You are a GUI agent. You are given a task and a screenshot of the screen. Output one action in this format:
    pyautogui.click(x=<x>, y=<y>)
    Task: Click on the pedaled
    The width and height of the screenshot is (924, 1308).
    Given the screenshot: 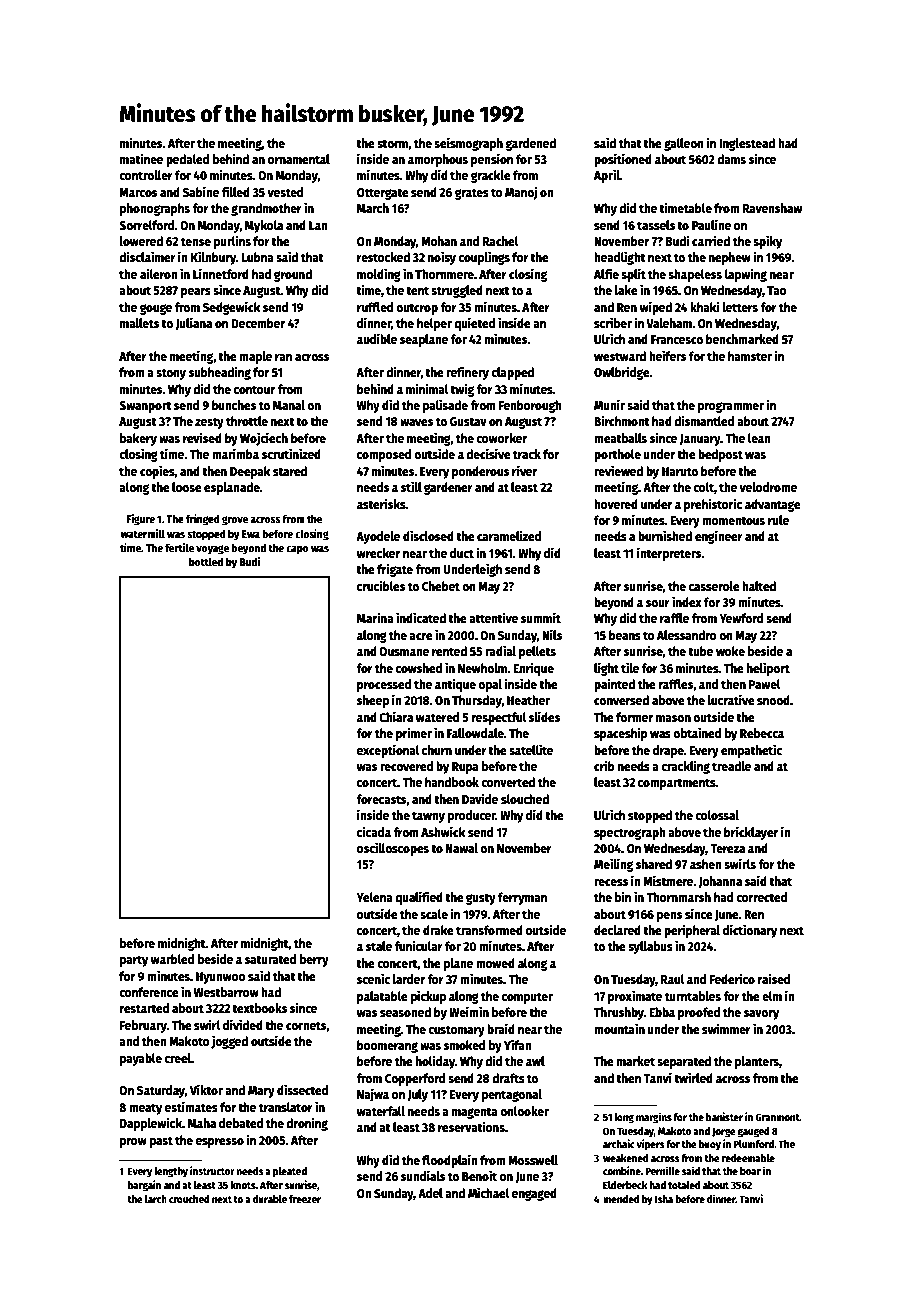 What is the action you would take?
    pyautogui.click(x=187, y=160)
